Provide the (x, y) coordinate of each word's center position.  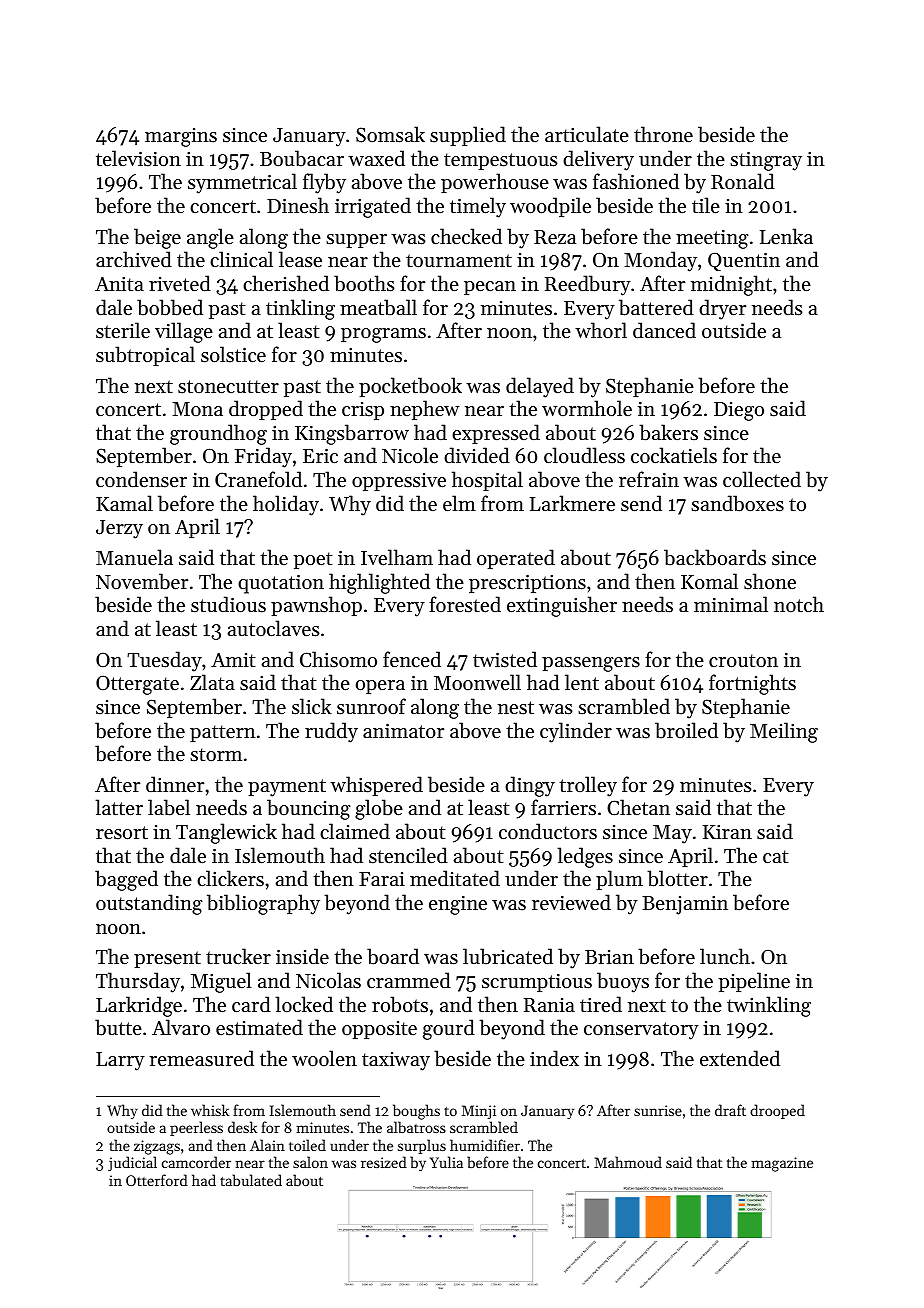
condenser (141, 479)
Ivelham (397, 557)
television (138, 158)
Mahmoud (628, 1162)
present (167, 959)
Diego (739, 411)
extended (740, 1058)
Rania (549, 1005)
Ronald (743, 181)
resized (384, 1162)
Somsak (390, 134)
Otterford (157, 1180)
